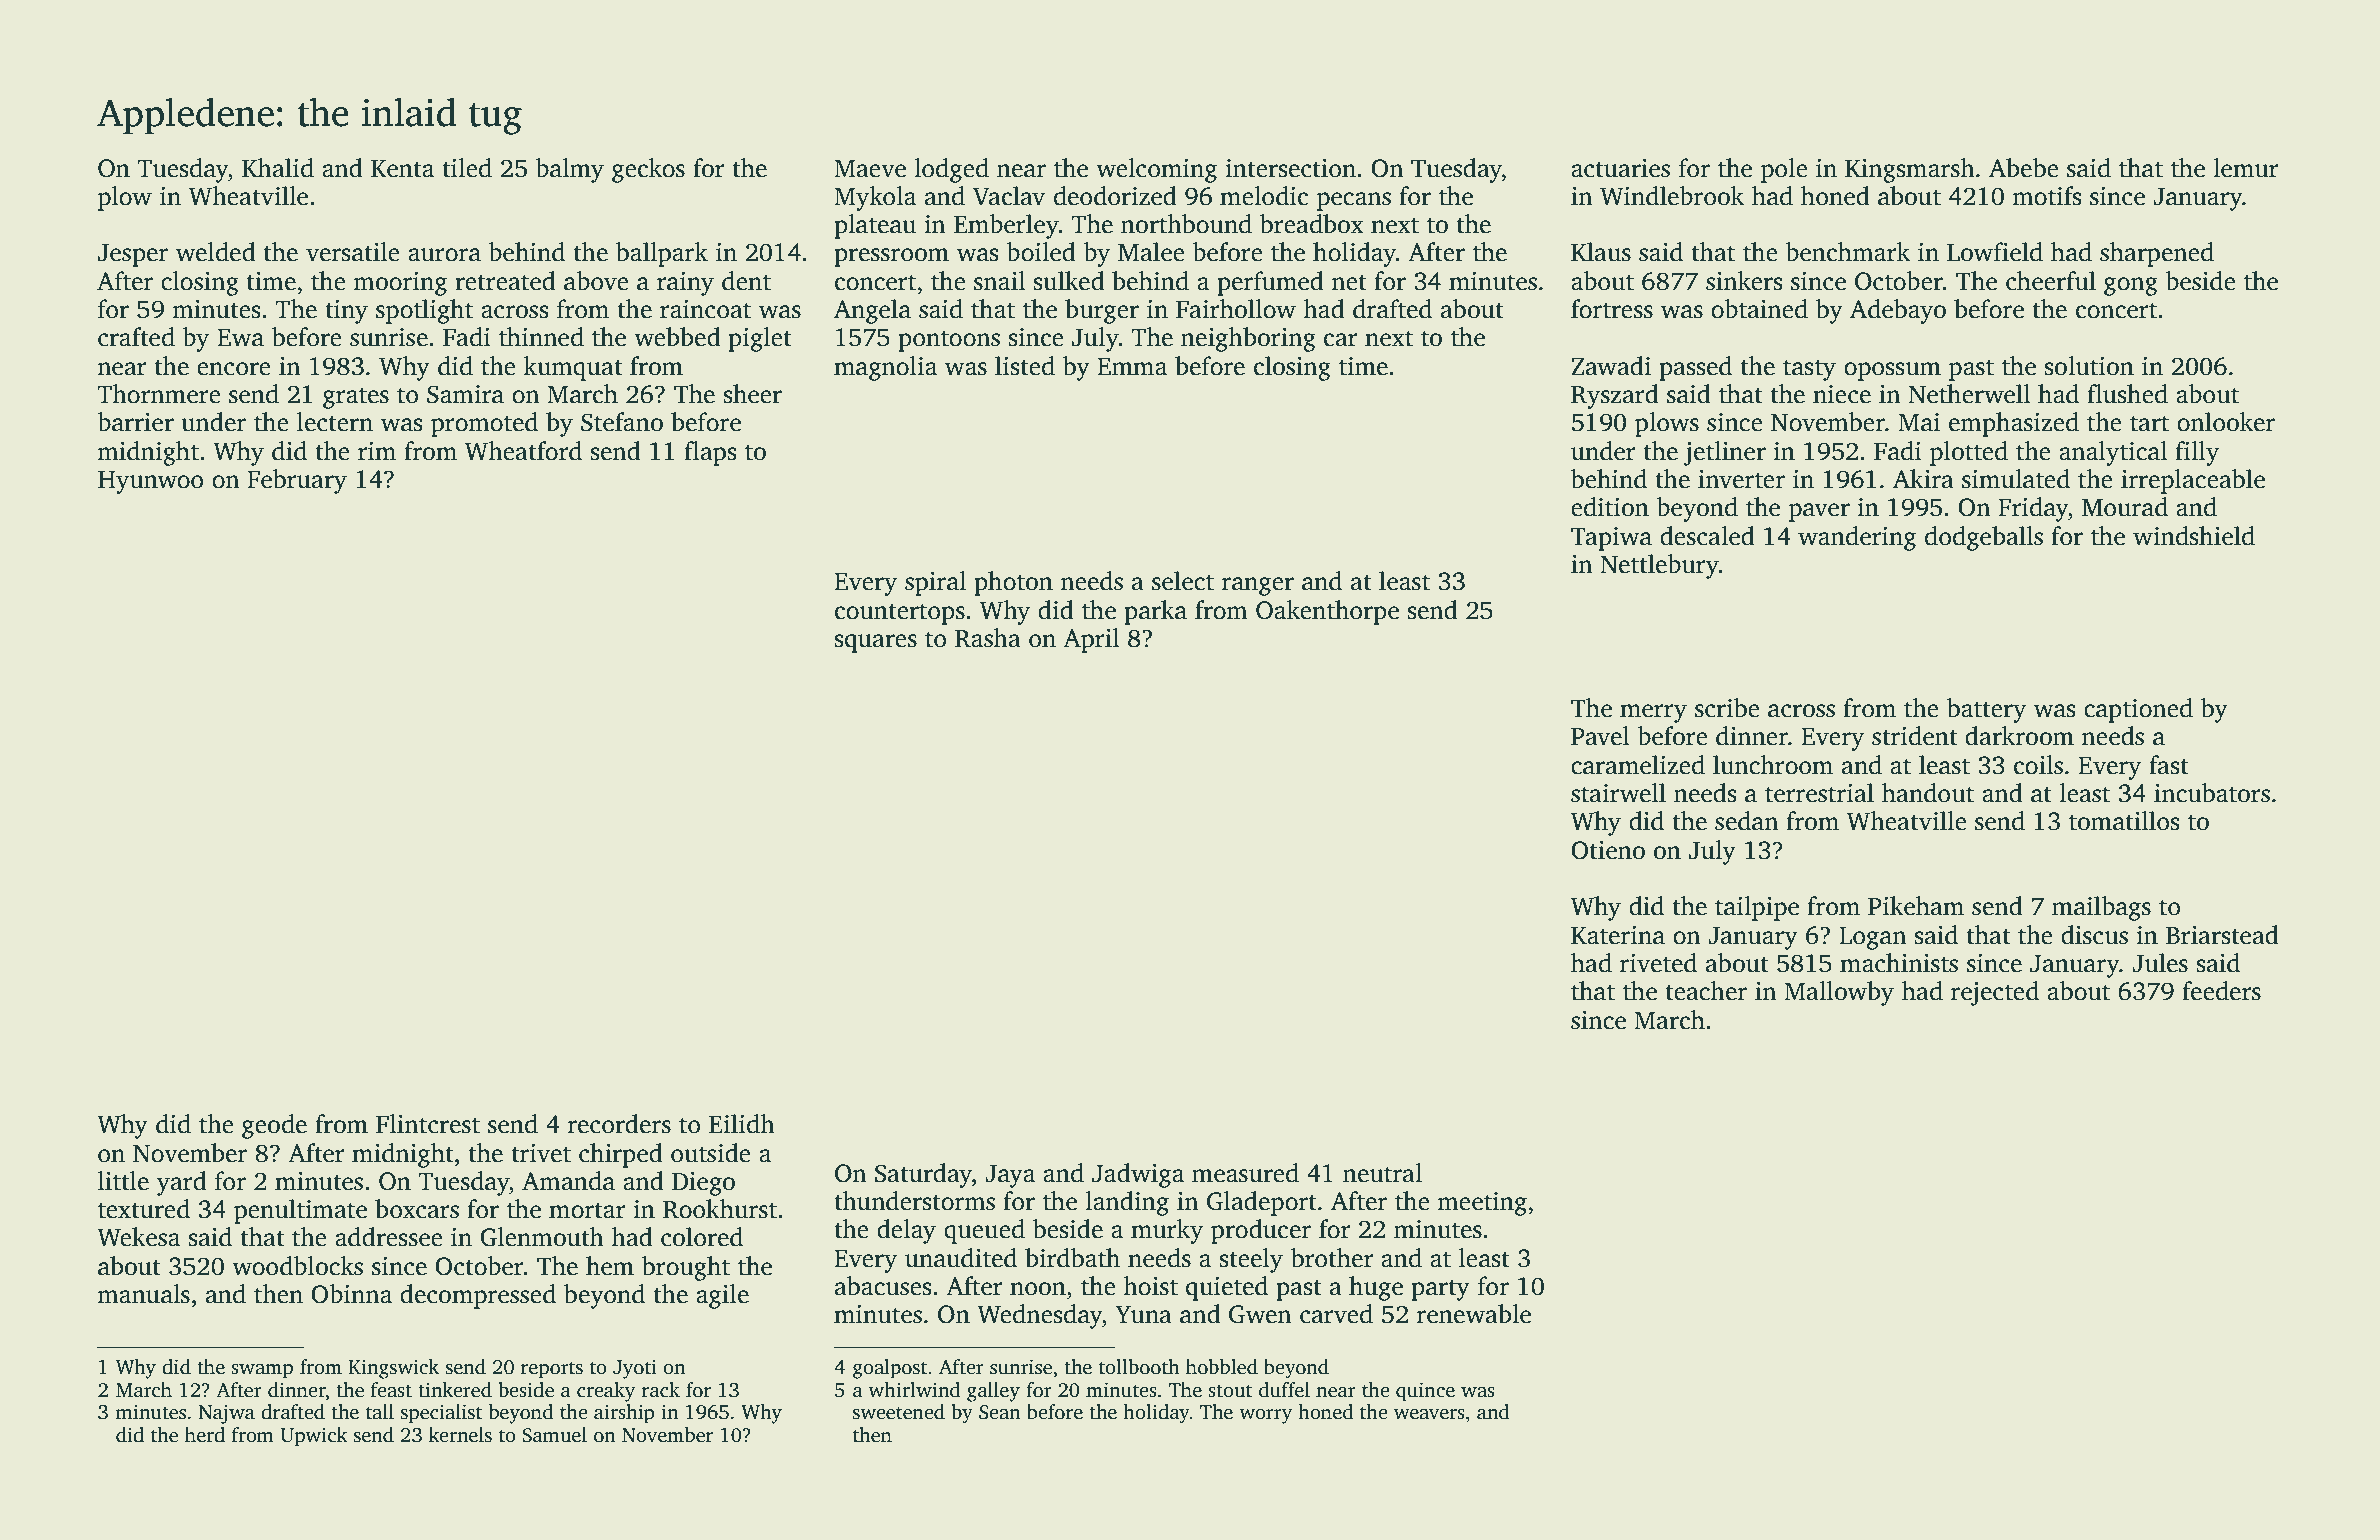 The width and height of the screenshot is (2380, 1540). Describe the element at coordinates (1611, 366) in the screenshot. I see `Zawadi` at that location.
